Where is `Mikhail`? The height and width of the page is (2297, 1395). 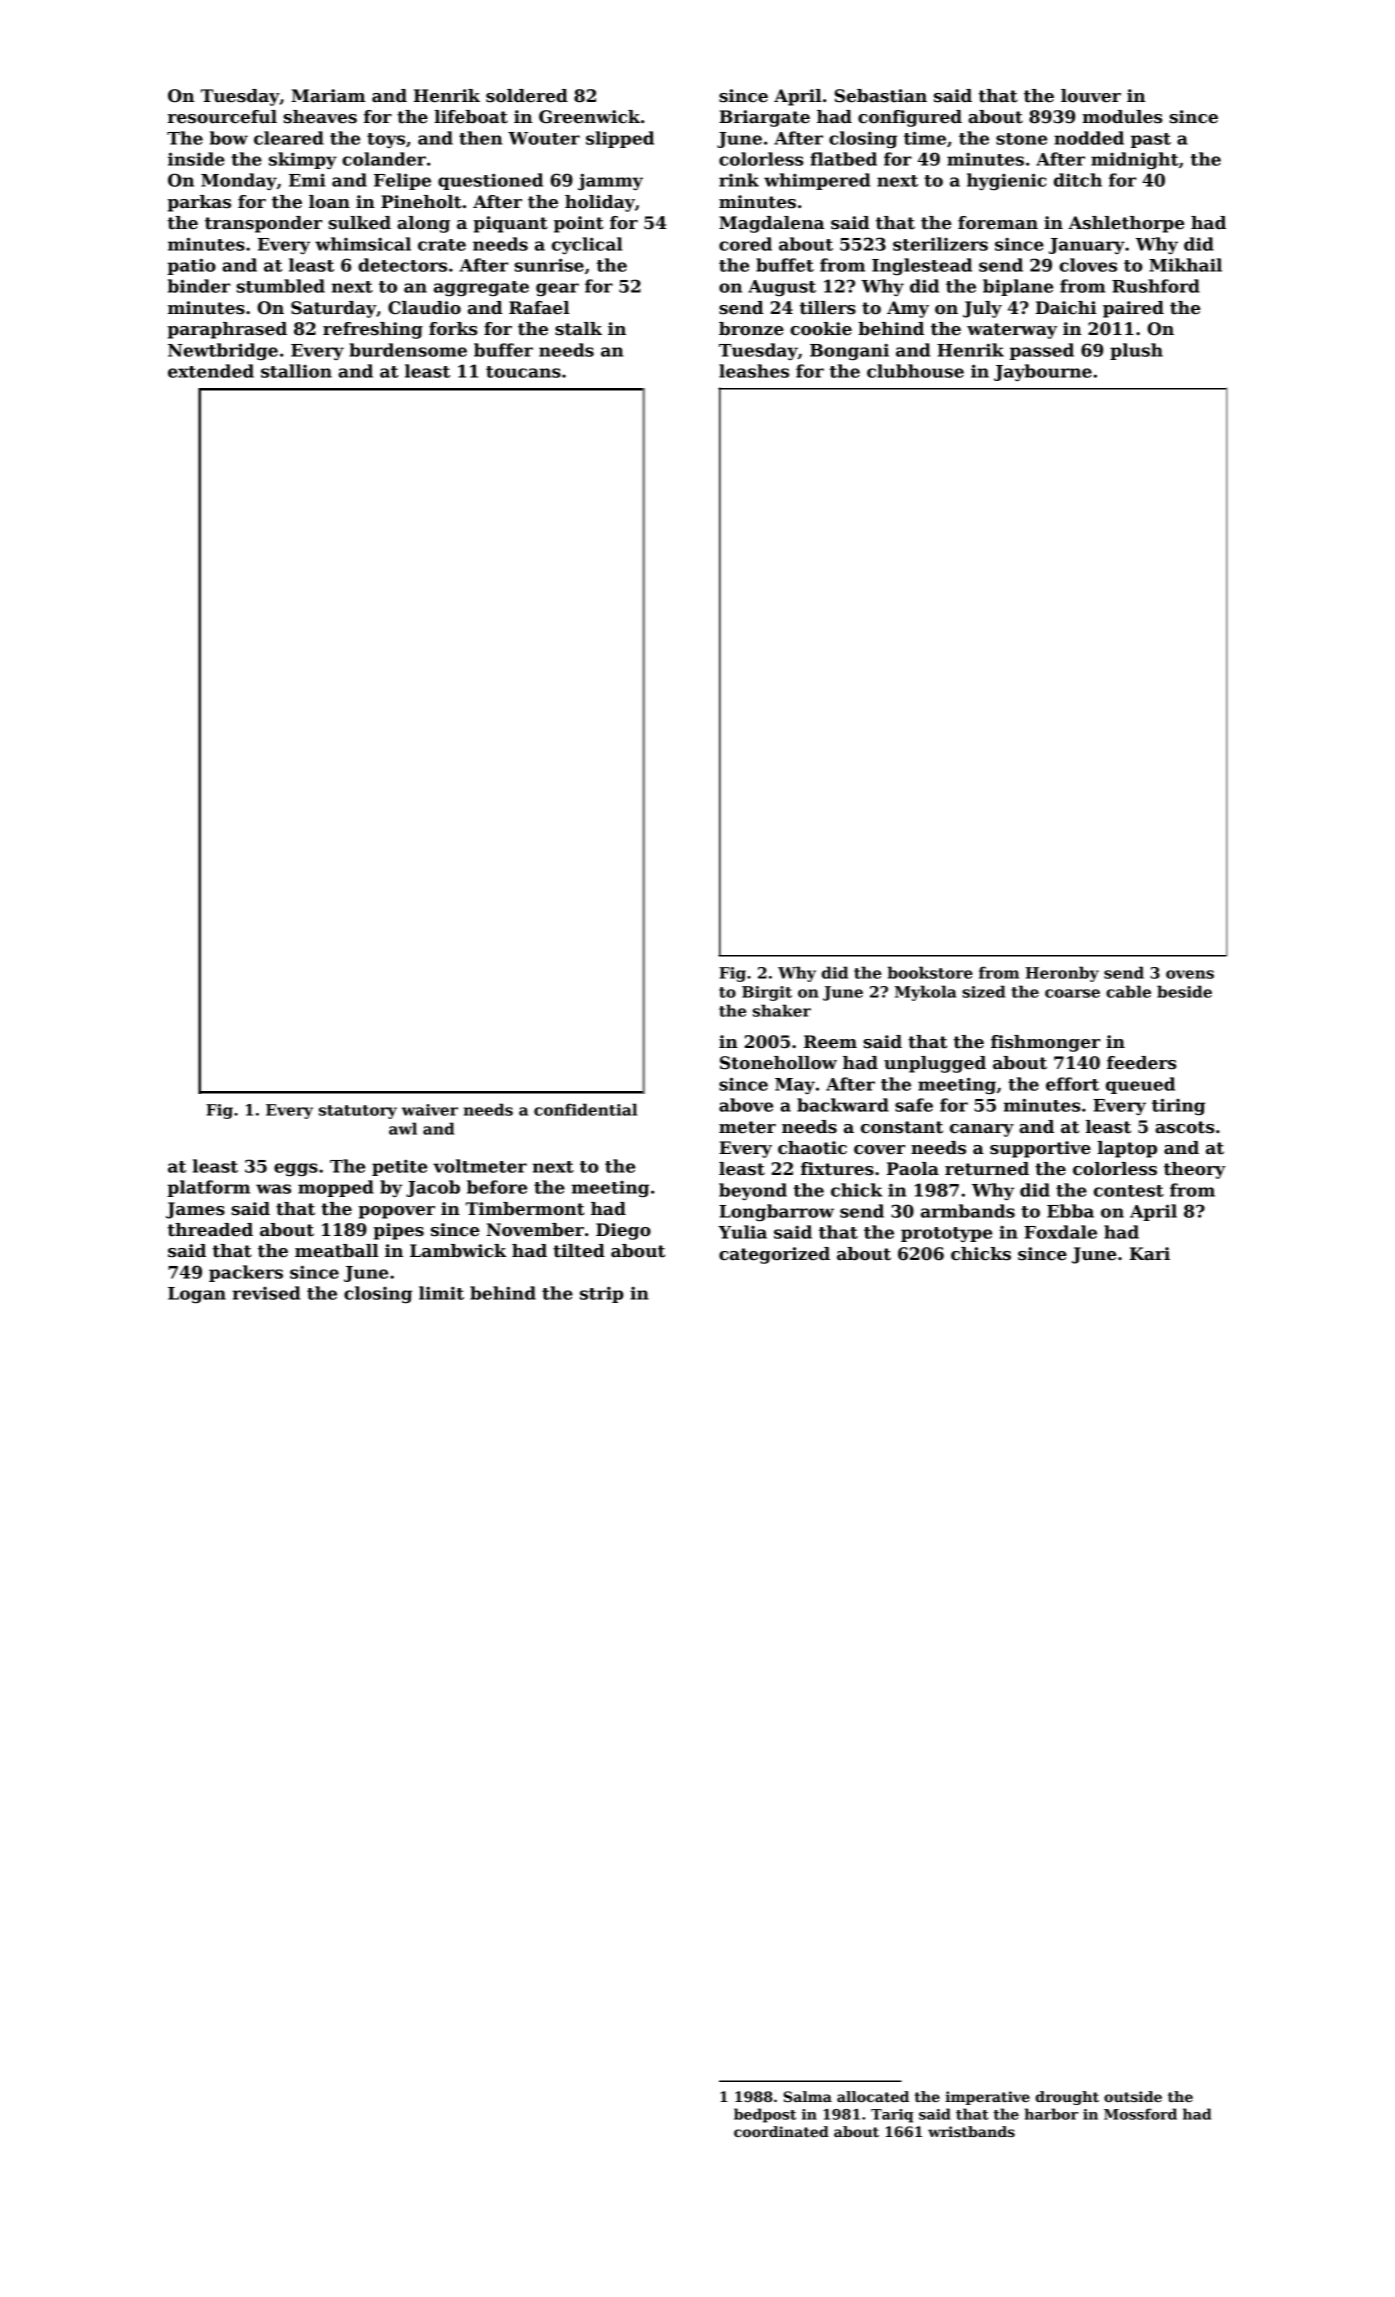 Mikhail is located at coordinates (1185, 265).
